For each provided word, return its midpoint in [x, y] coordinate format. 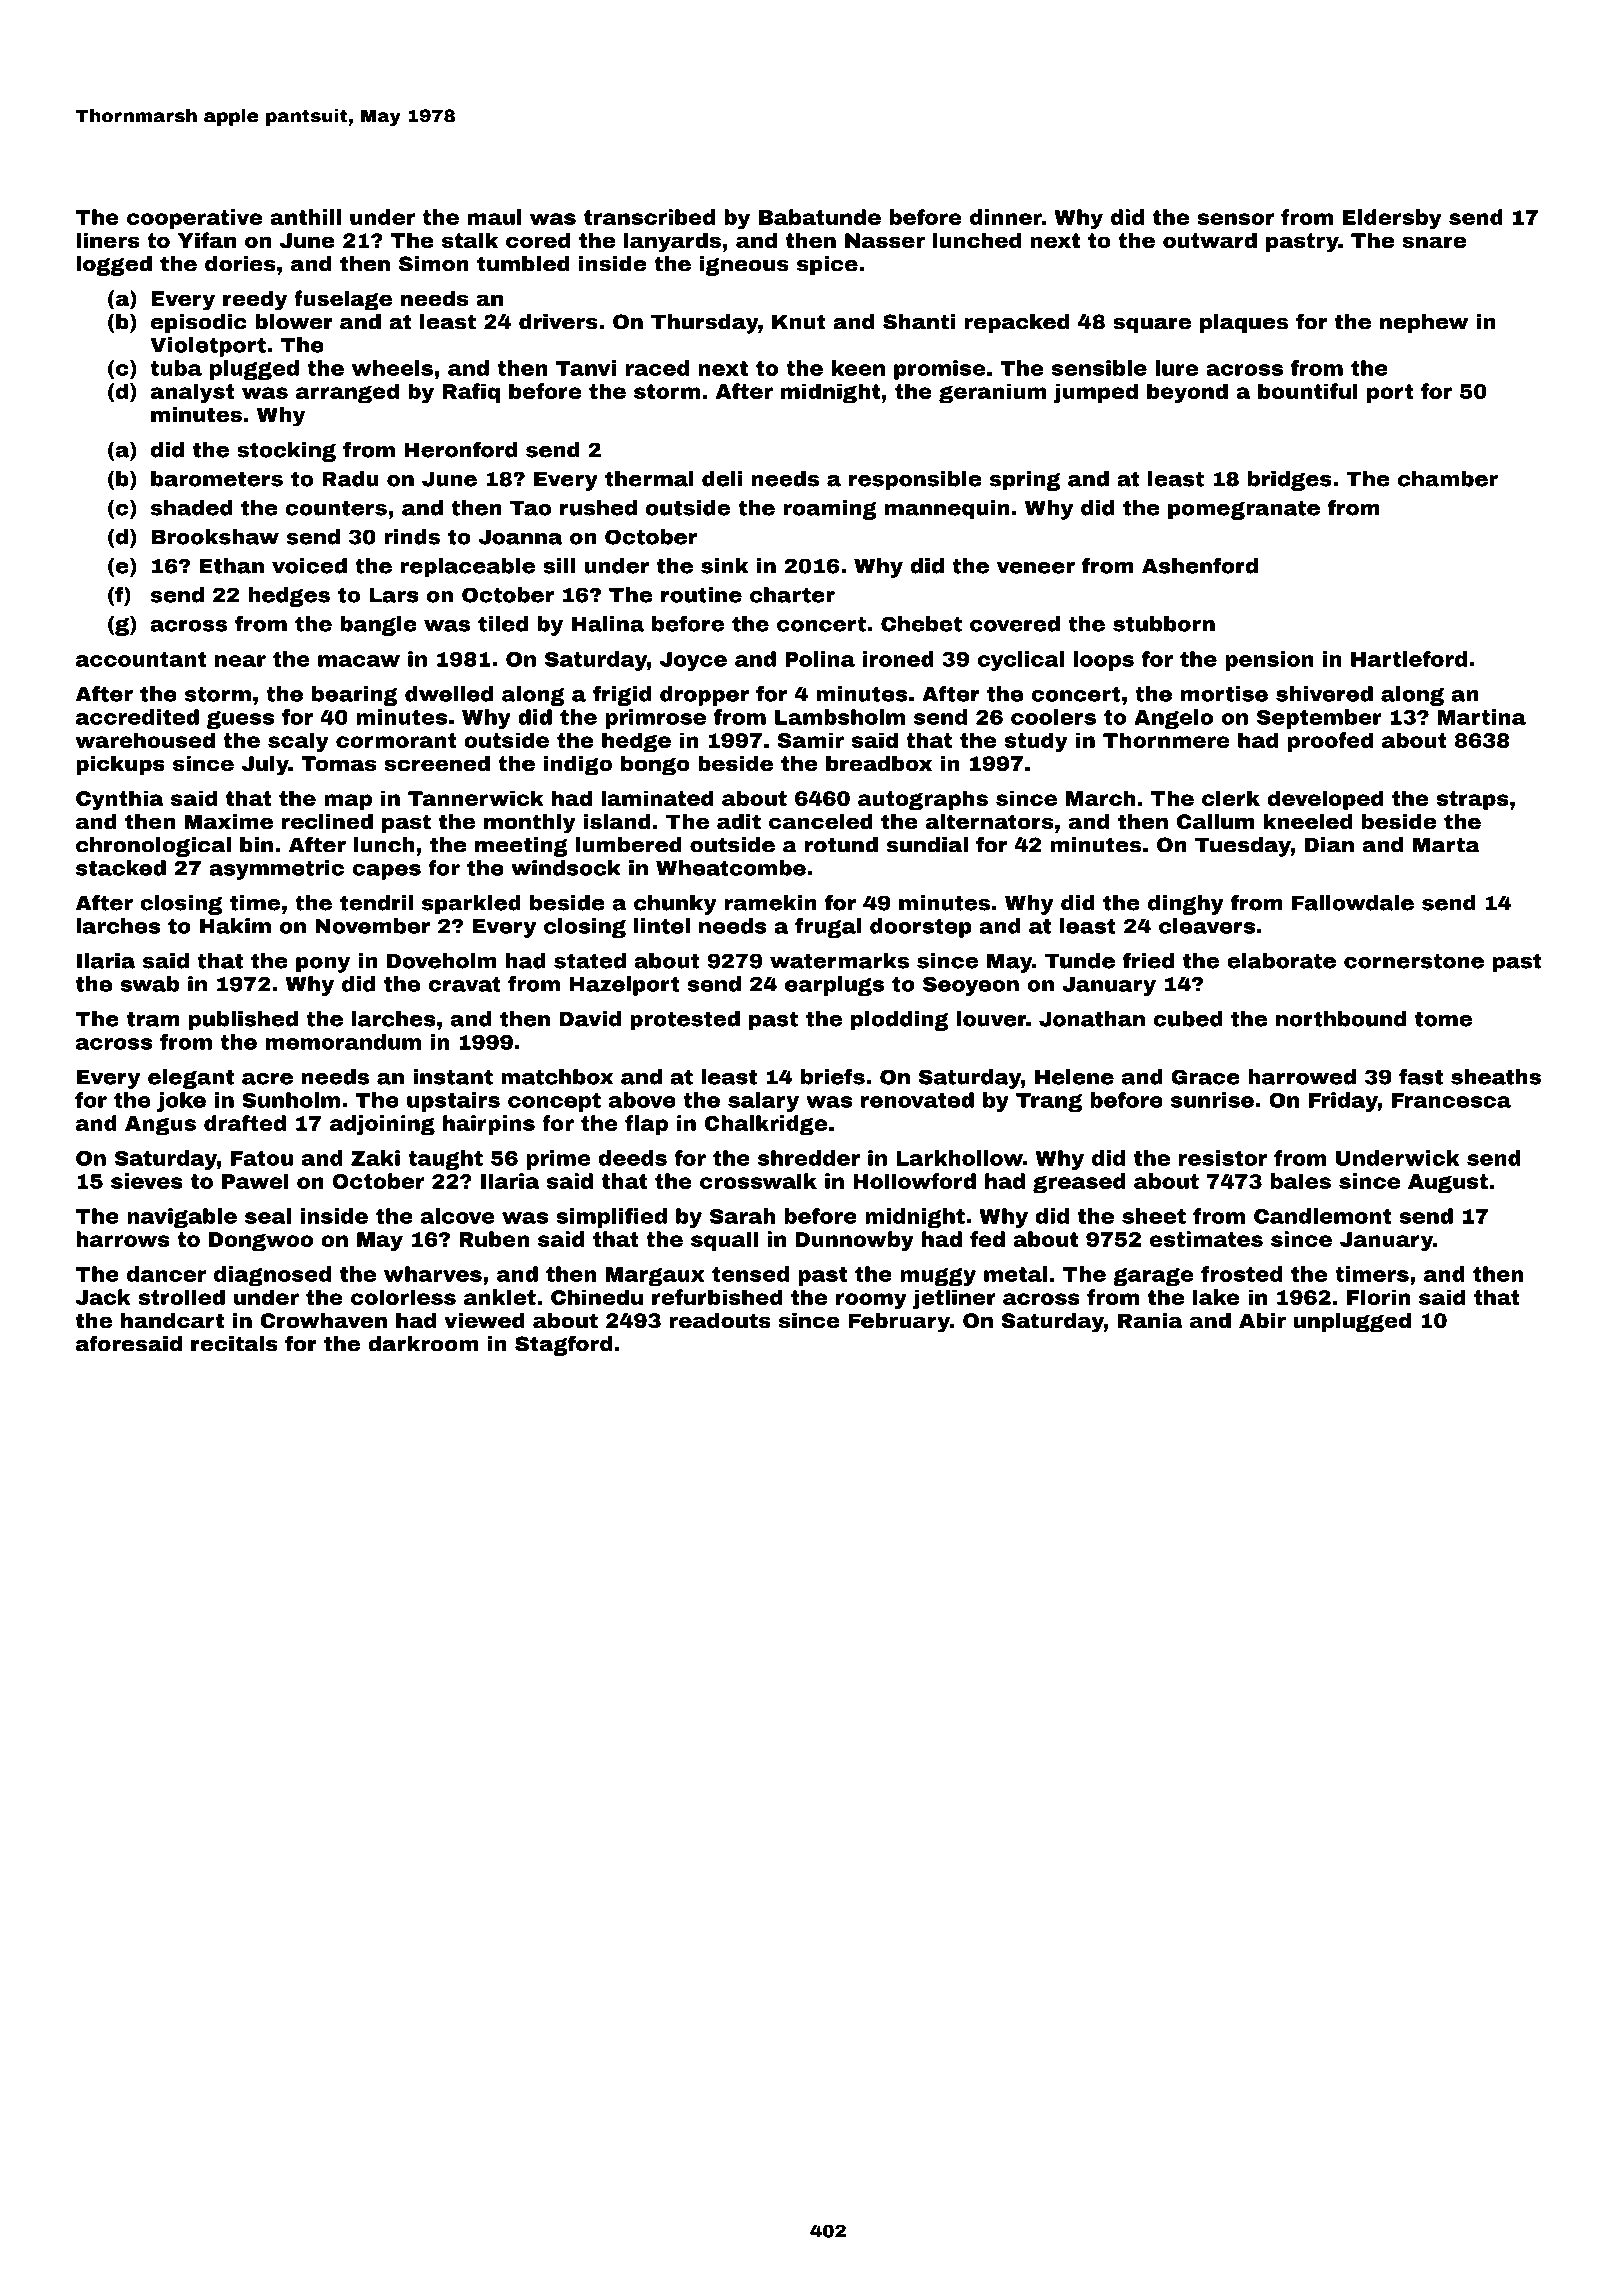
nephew [1424, 324]
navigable [182, 1218]
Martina [1482, 717]
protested [685, 1021]
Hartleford [1409, 659]
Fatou [262, 1158]
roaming [830, 510]
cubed [1188, 1019]
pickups [120, 765]
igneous [744, 266]
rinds [412, 537]
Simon [434, 264]
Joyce [693, 661]
